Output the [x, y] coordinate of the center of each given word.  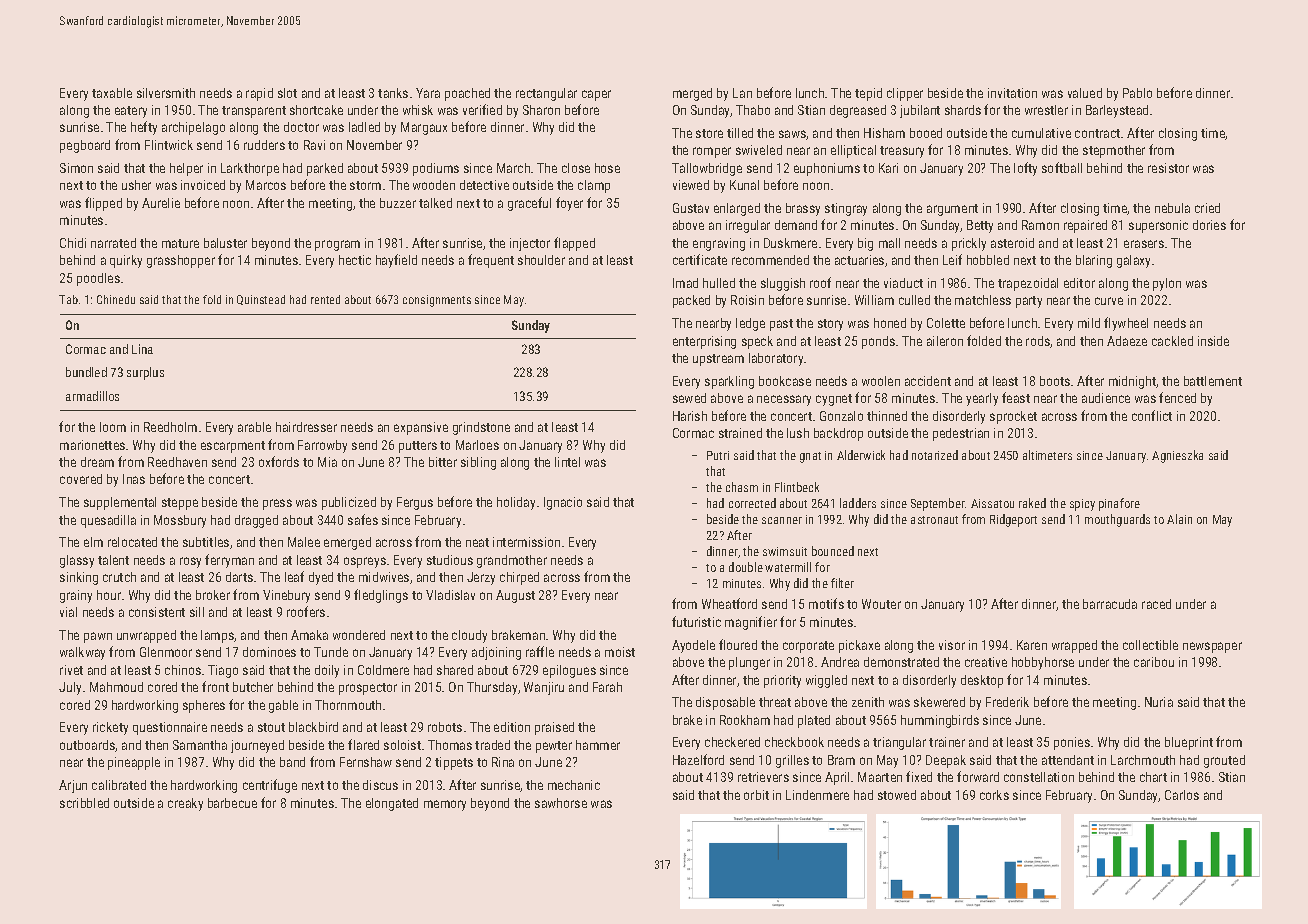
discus [380, 785]
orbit [756, 795]
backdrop [838, 434]
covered [81, 479]
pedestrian [961, 434]
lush [798, 433]
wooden [434, 185]
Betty [980, 226]
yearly [982, 399]
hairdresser [306, 427]
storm [365, 185]
